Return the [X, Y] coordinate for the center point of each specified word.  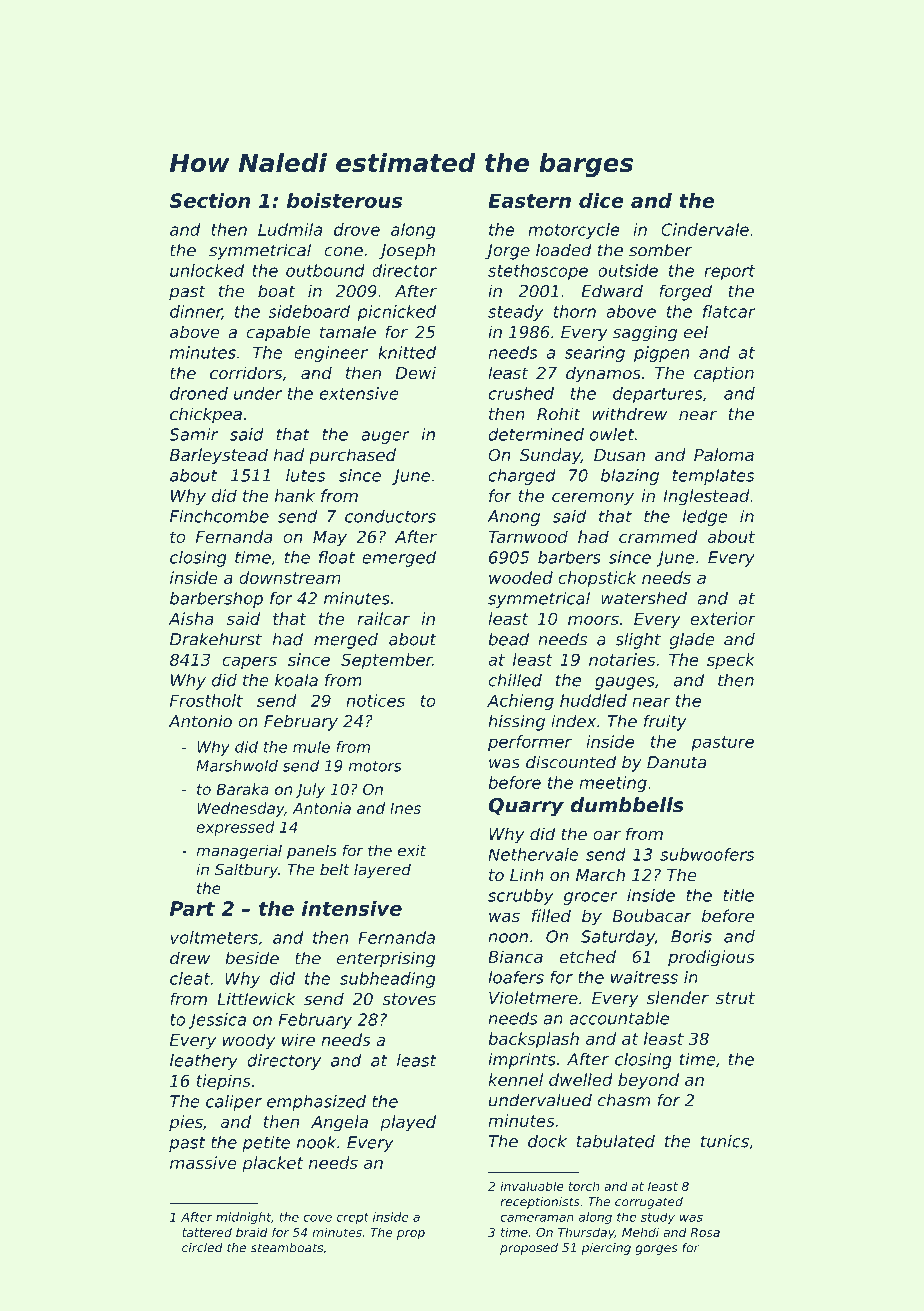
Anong [513, 518]
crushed [521, 393]
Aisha [191, 618]
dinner [196, 312]
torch [584, 1186]
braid [252, 1232]
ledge [705, 518]
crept [353, 1218]
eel [696, 332]
